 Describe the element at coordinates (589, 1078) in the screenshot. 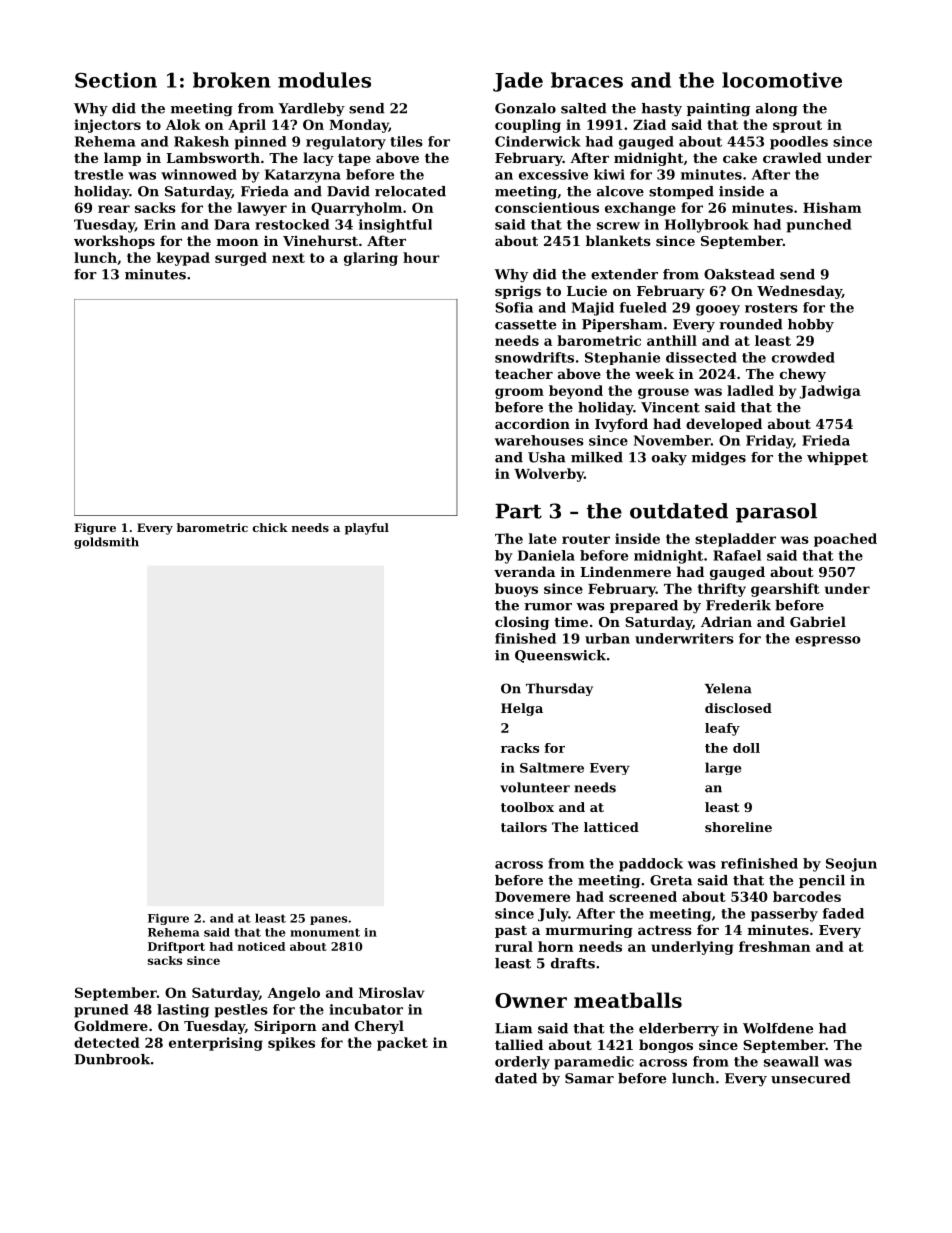

I see `Samar` at that location.
